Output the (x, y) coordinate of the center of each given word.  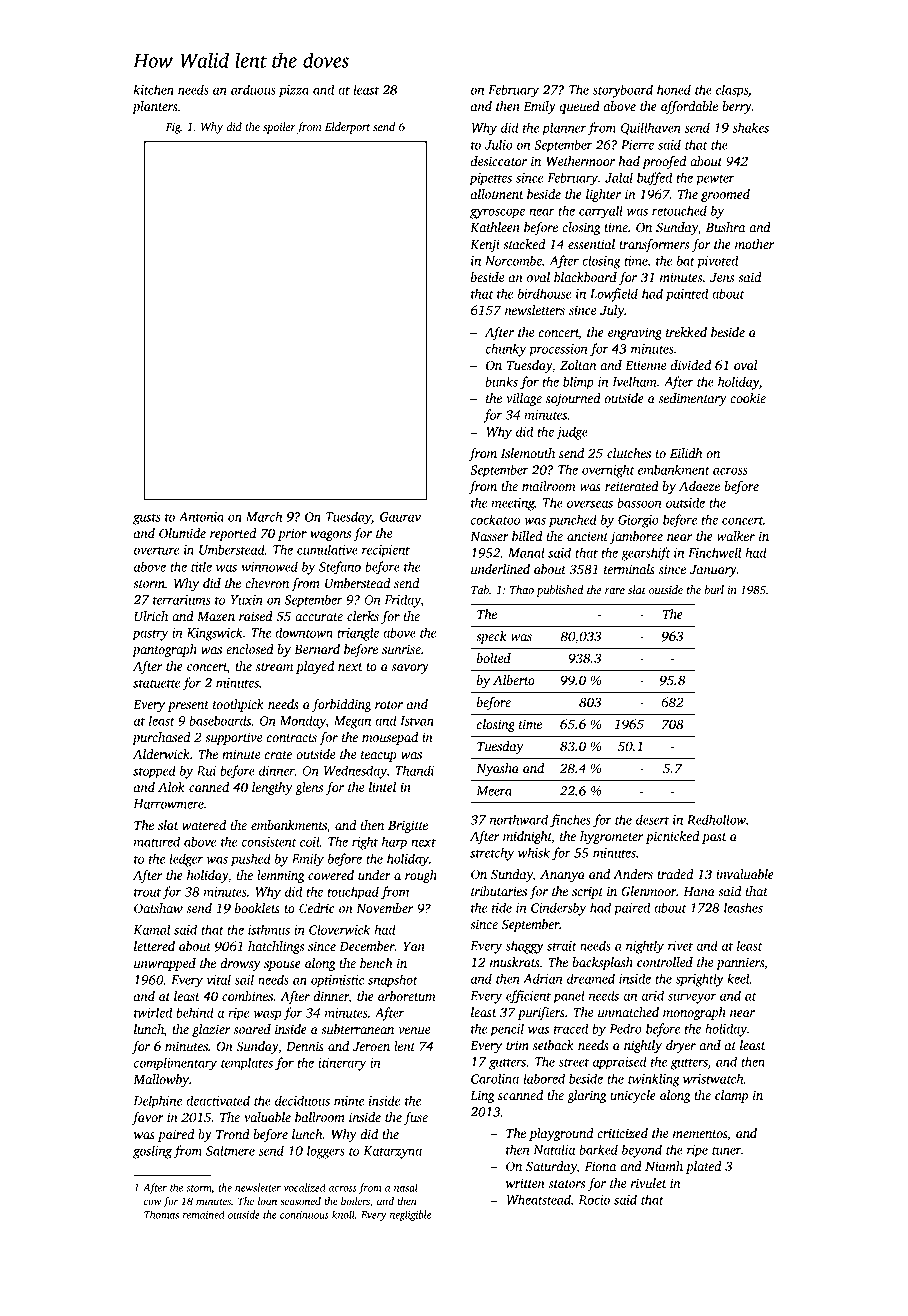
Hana (699, 891)
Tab (480, 589)
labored (544, 1078)
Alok (171, 787)
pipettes (490, 179)
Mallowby (161, 1080)
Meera (494, 791)
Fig (173, 128)
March (264, 516)
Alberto (514, 680)
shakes (750, 127)
